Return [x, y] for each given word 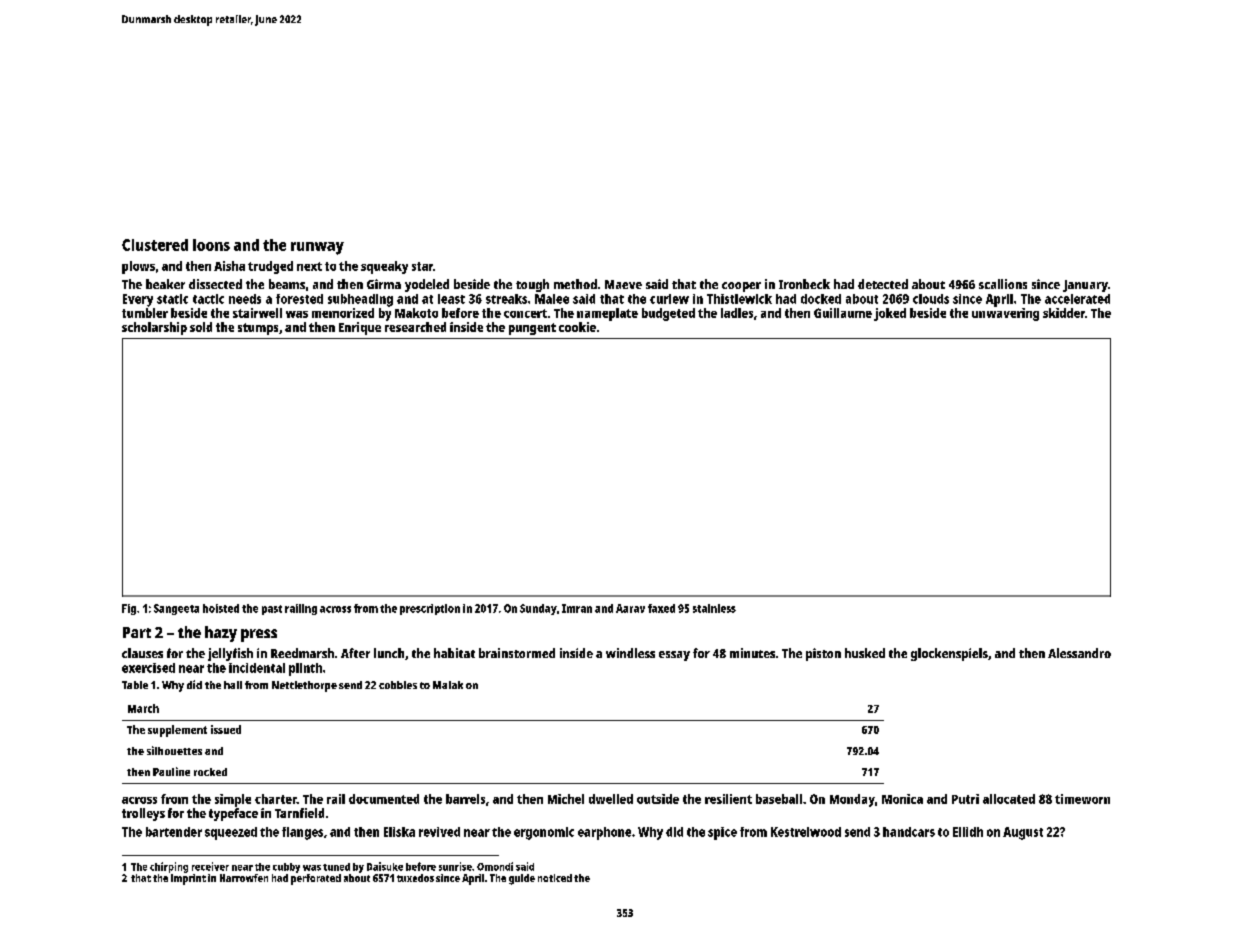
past [272, 610]
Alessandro [1079, 653]
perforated [316, 879]
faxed [661, 608]
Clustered [155, 245]
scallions [1003, 284]
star [422, 266]
